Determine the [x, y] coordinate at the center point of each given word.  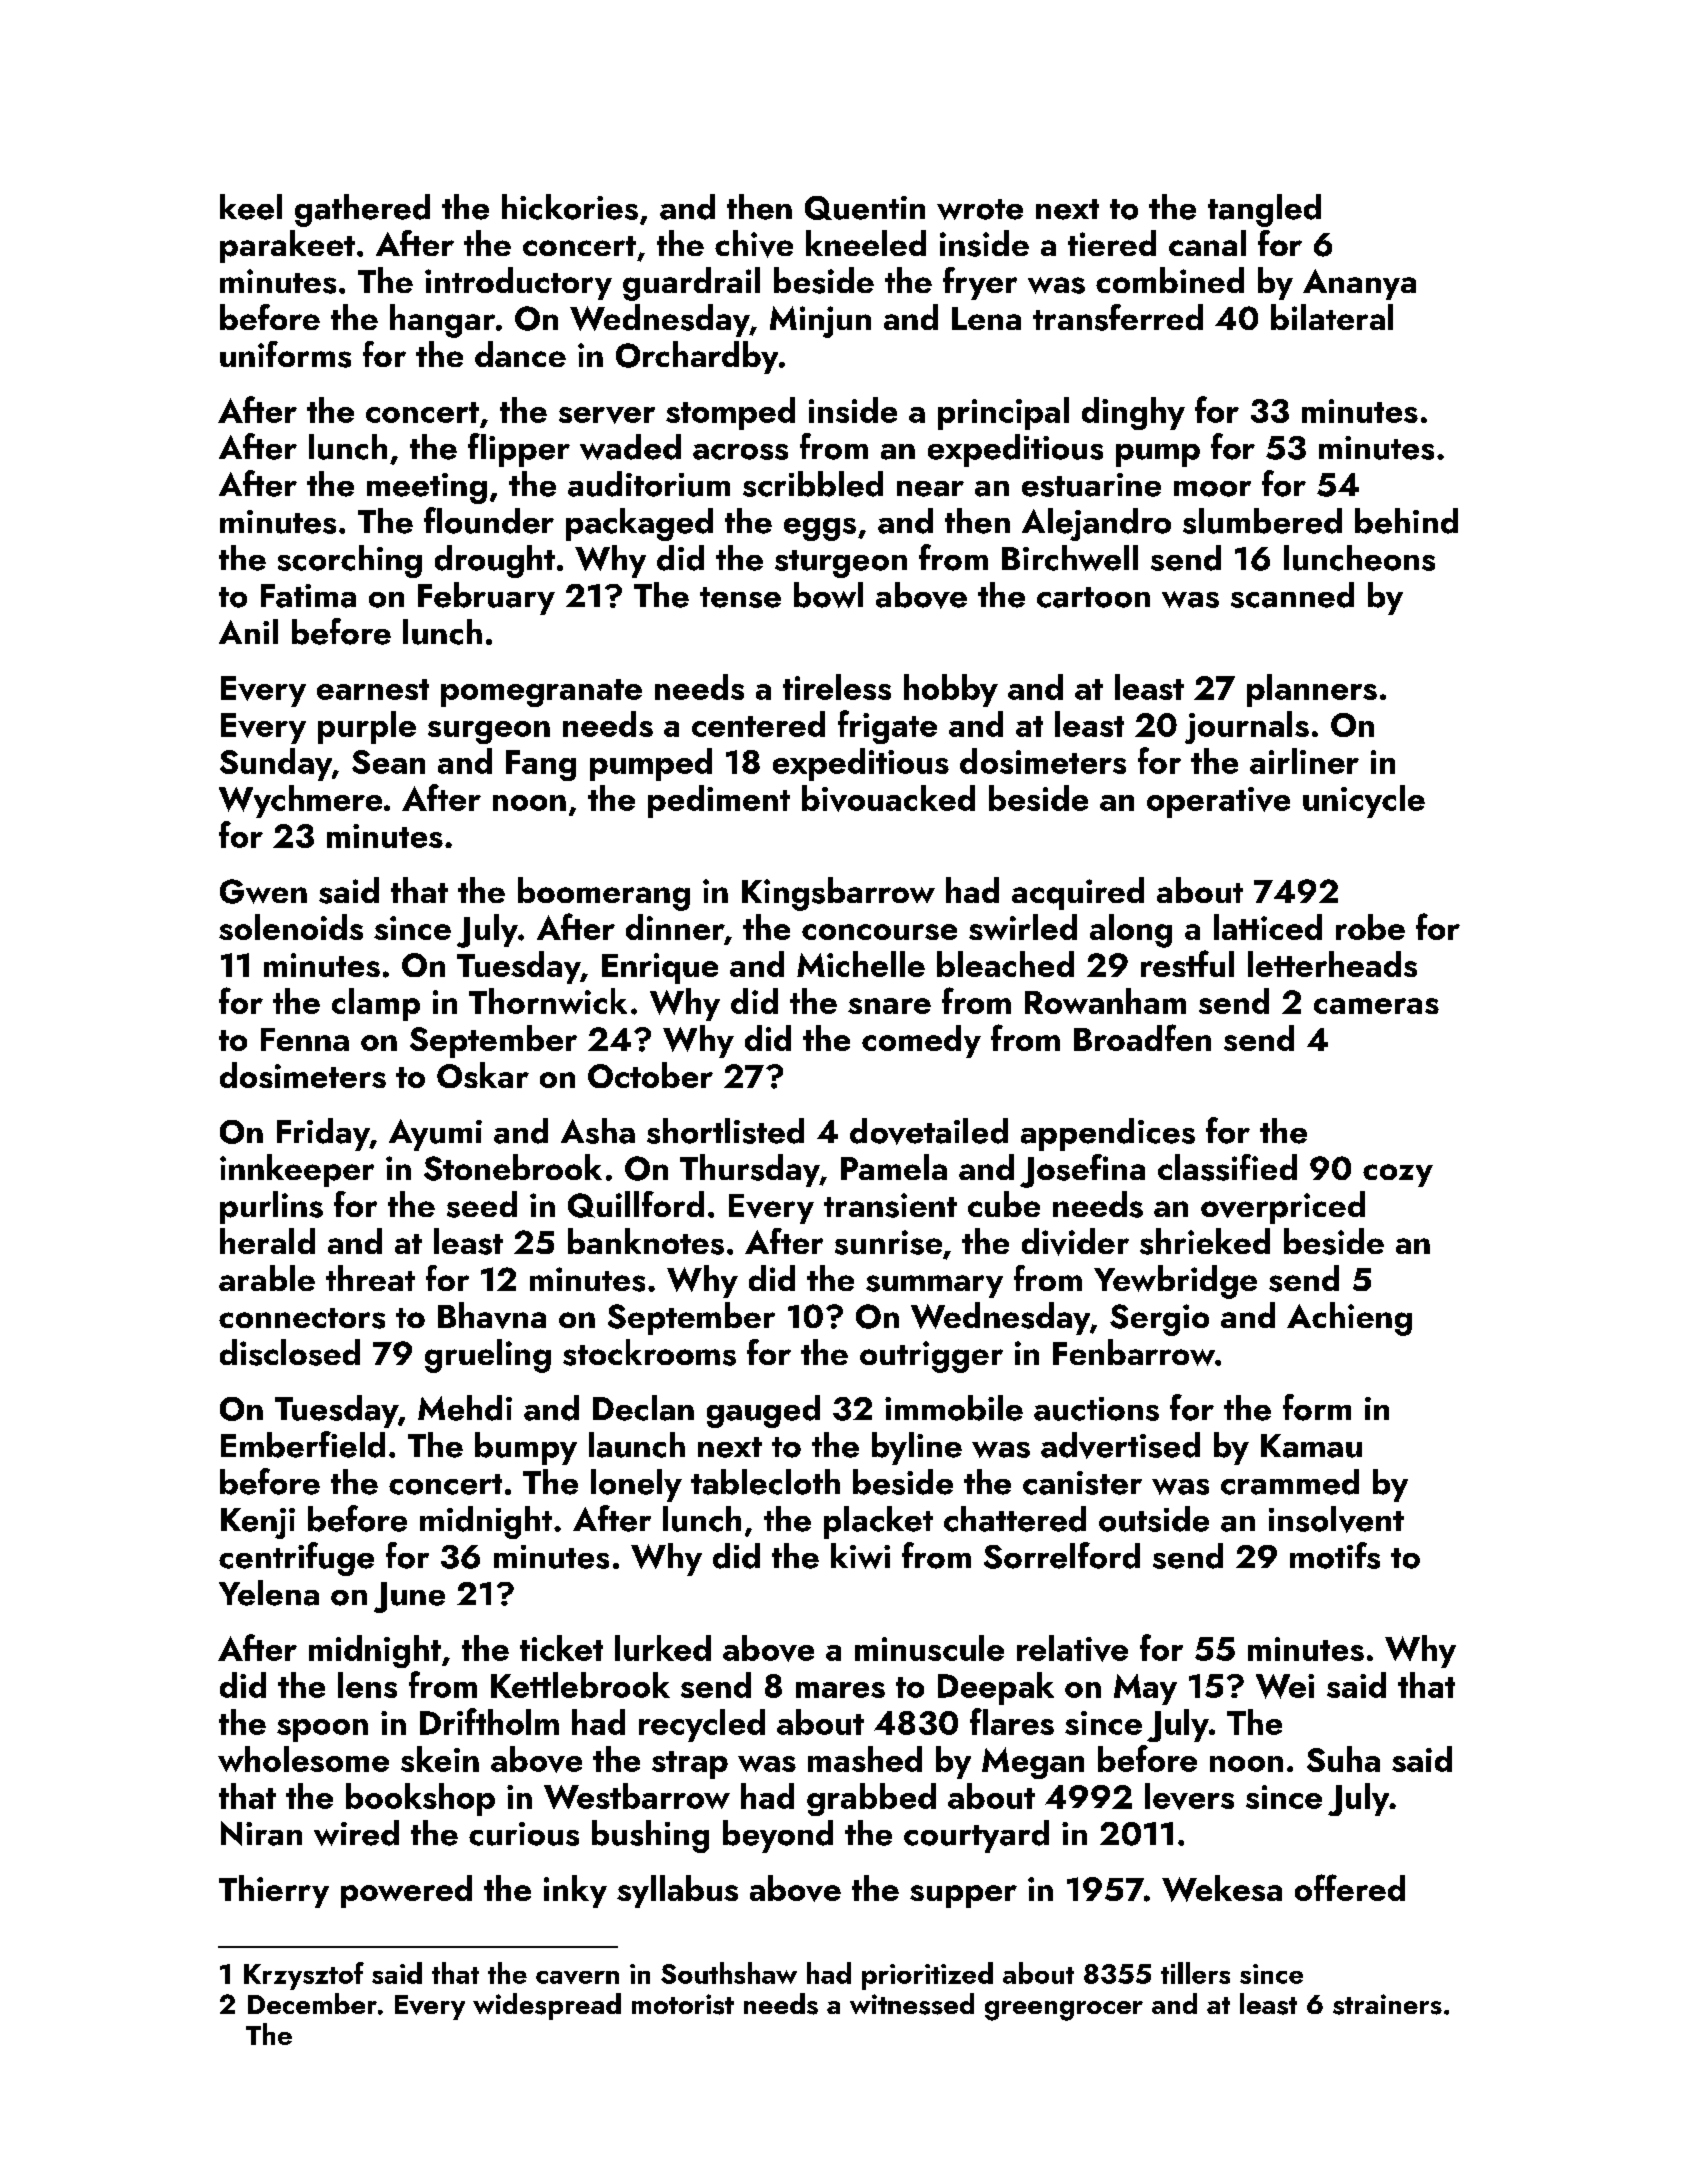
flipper [519, 450]
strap [690, 1765]
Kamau [1311, 1446]
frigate [887, 727]
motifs [1335, 1555]
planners [1312, 690]
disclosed [290, 1352]
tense [740, 597]
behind [1406, 521]
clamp [376, 1004]
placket [878, 1522]
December [312, 2003]
